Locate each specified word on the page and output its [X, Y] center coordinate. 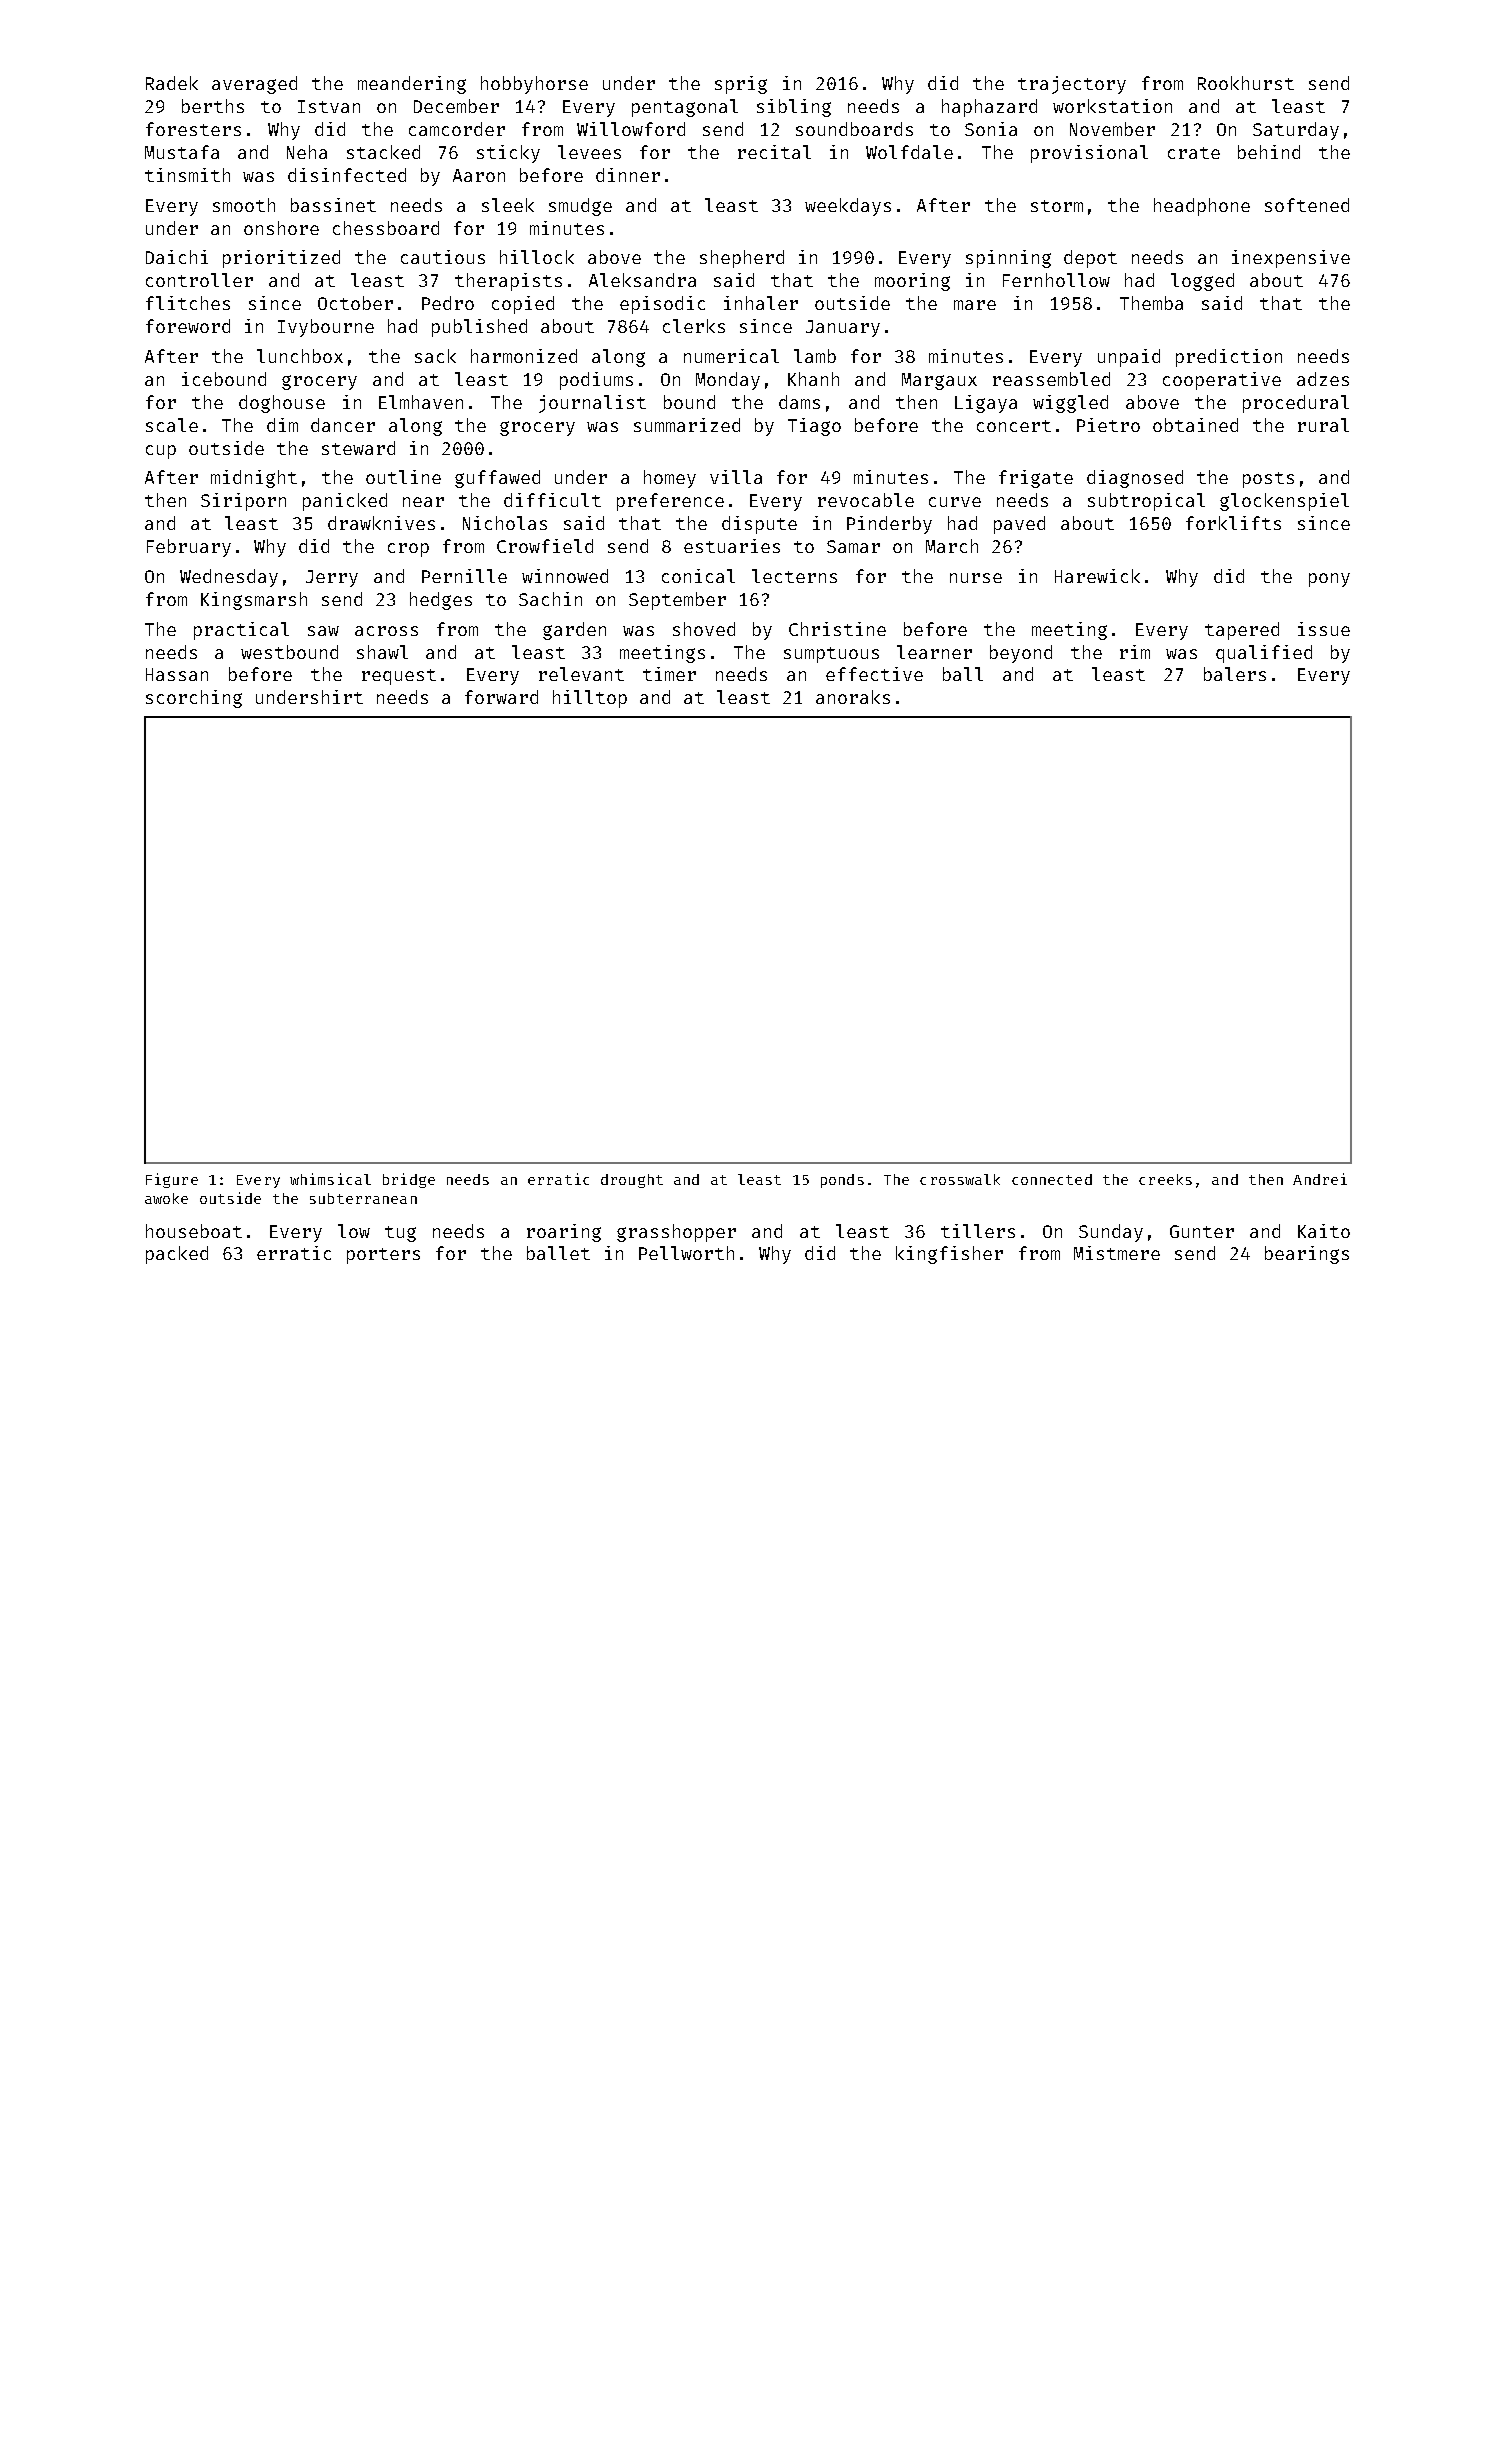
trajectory [1072, 85]
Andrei [1320, 1179]
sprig [741, 85]
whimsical [330, 1179]
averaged [254, 85]
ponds [842, 1181]
